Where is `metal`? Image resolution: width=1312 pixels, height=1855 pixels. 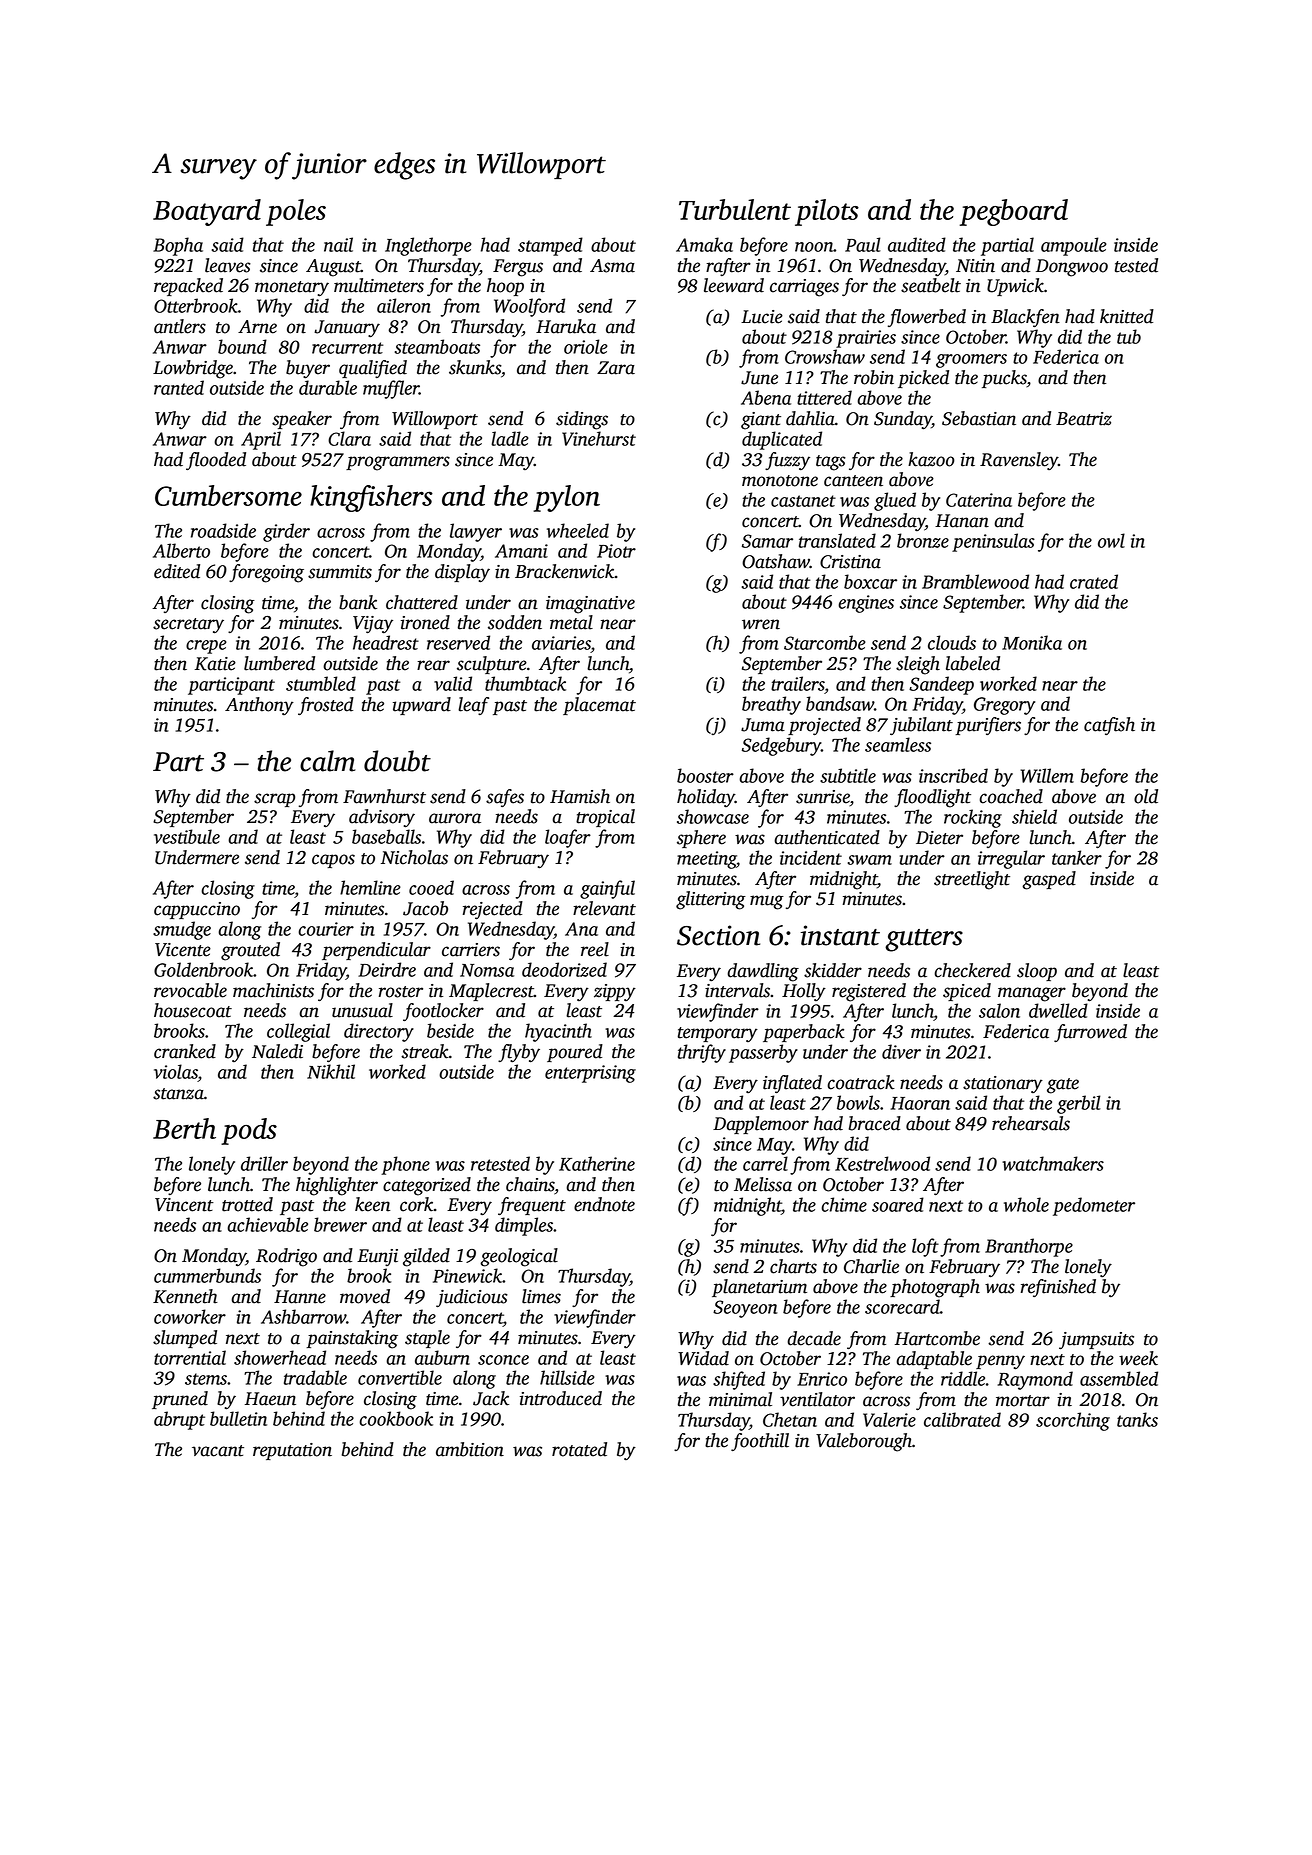 metal is located at coordinates (571, 622).
